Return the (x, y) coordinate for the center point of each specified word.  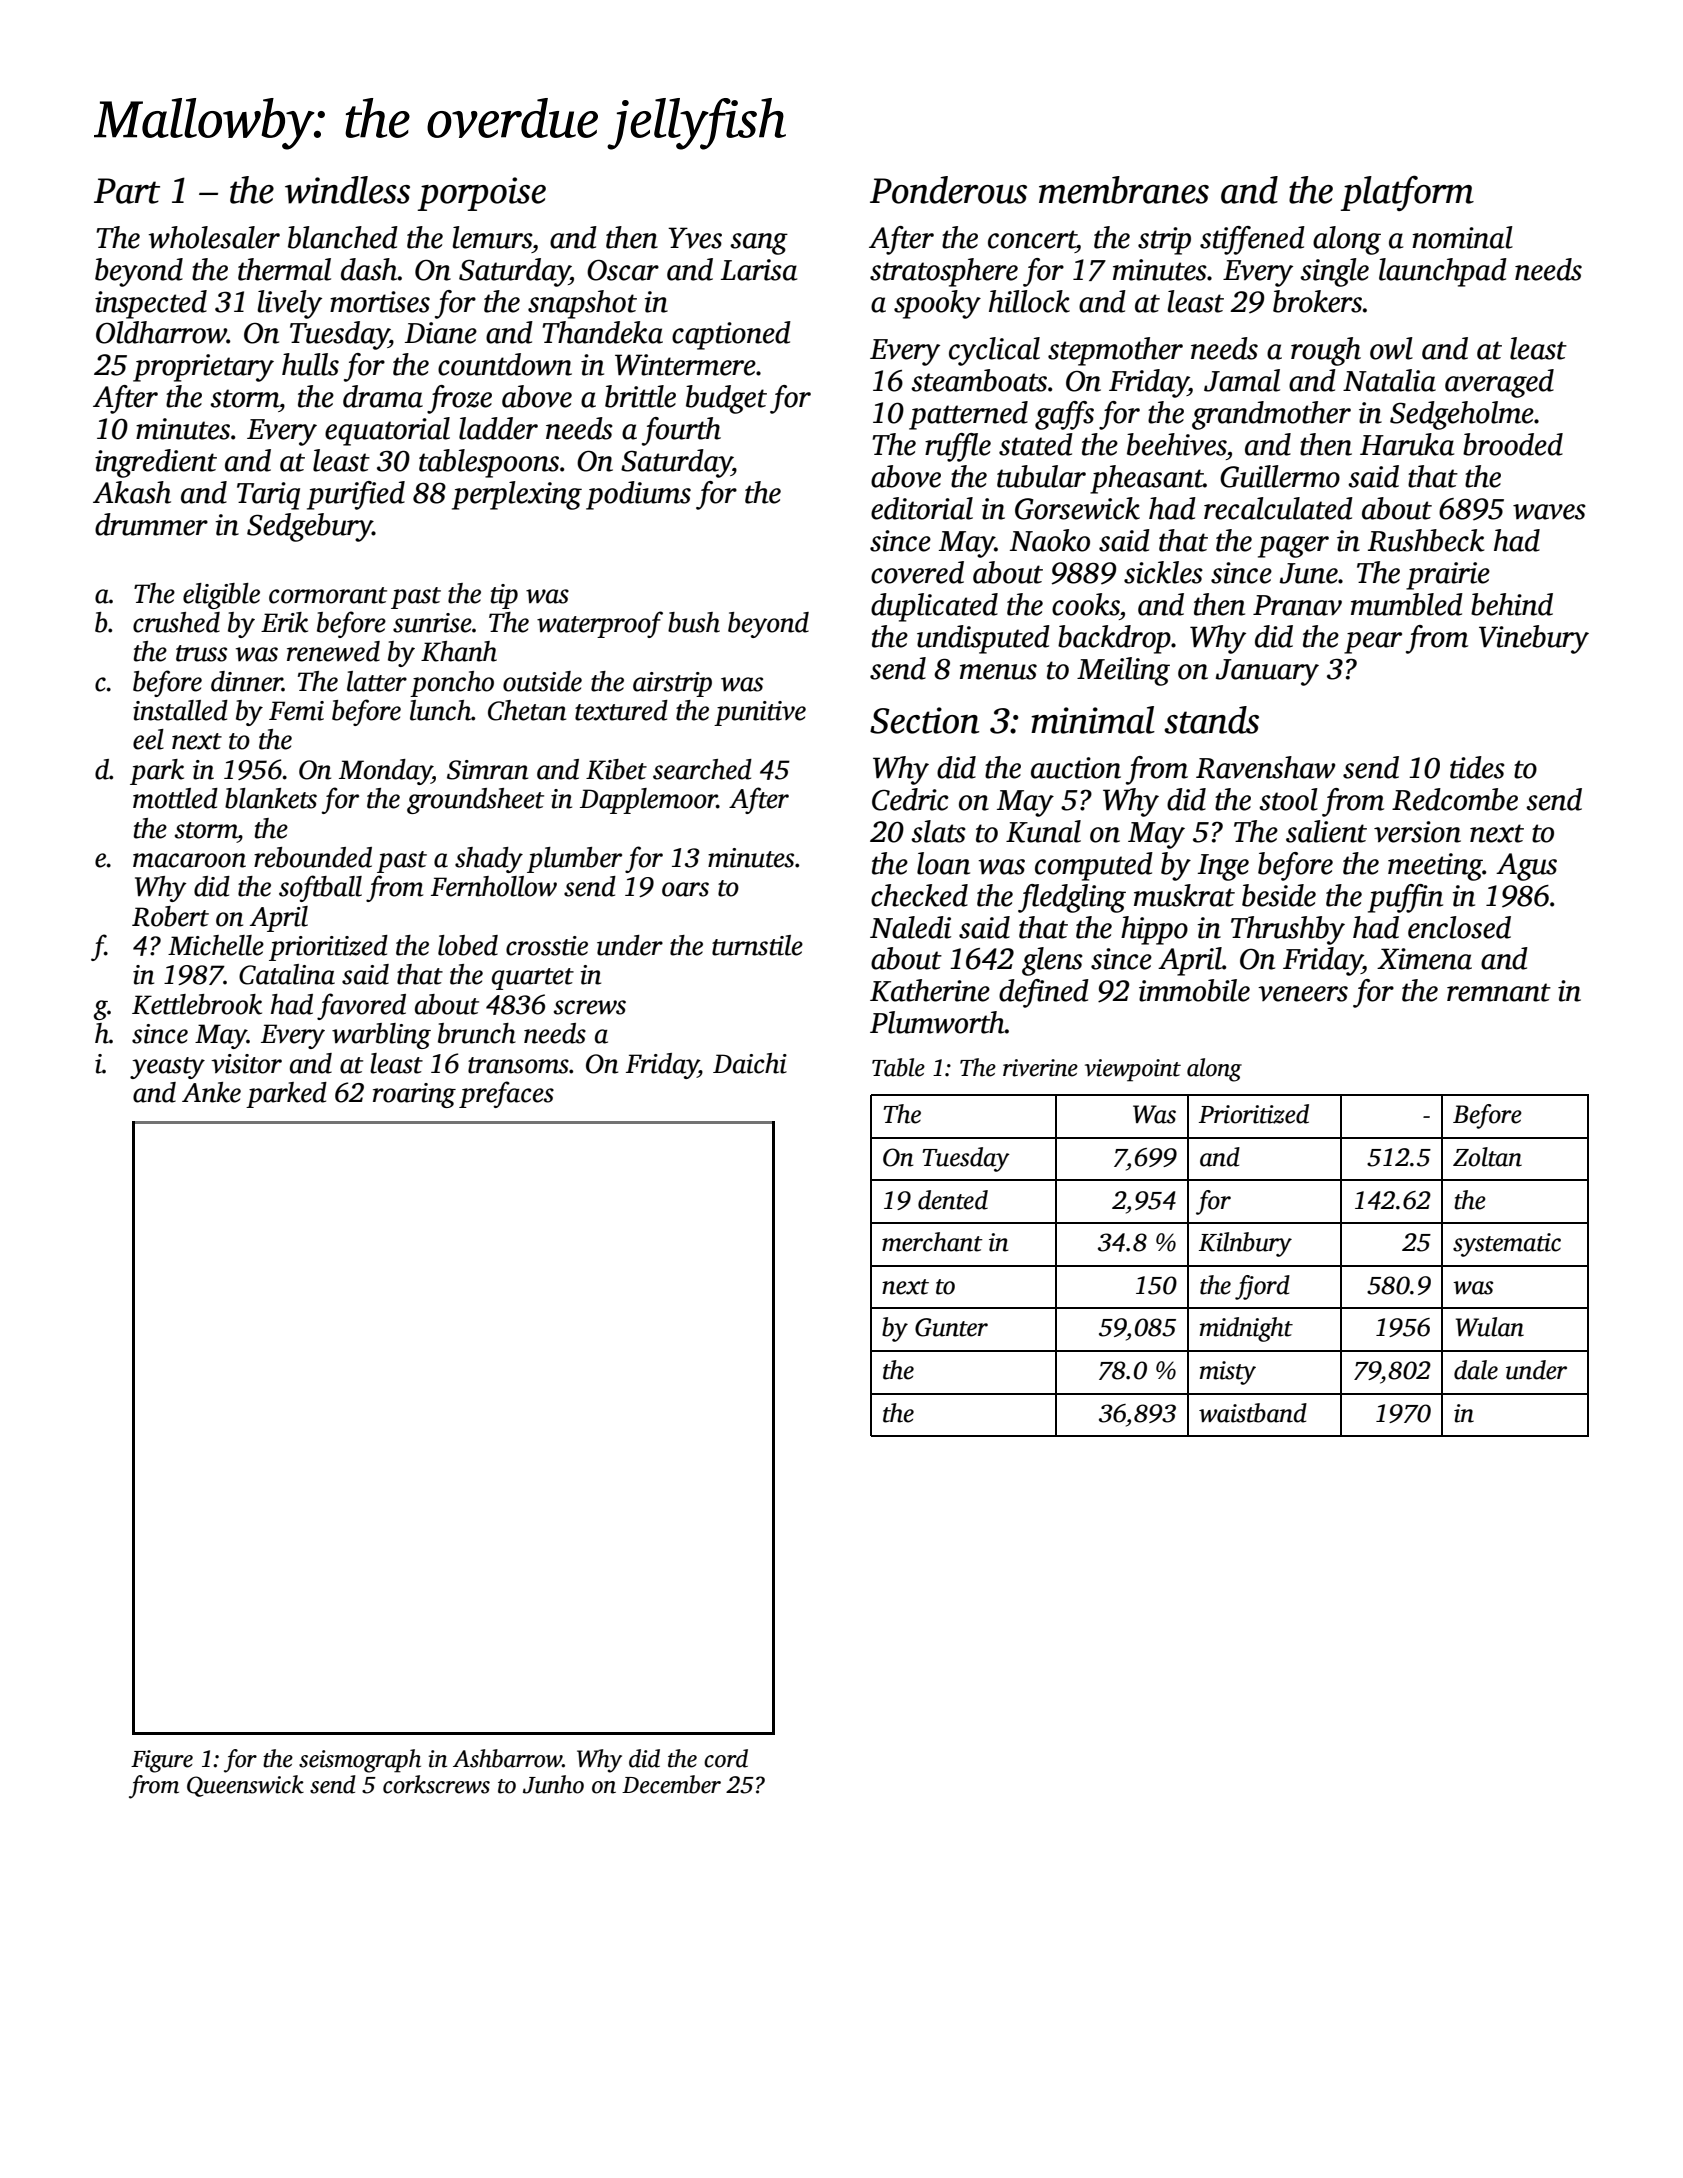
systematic (1507, 1245)
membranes (1124, 190)
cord (726, 1758)
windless (347, 190)
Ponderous (948, 190)
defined (1044, 993)
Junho (553, 1784)
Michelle (216, 945)
